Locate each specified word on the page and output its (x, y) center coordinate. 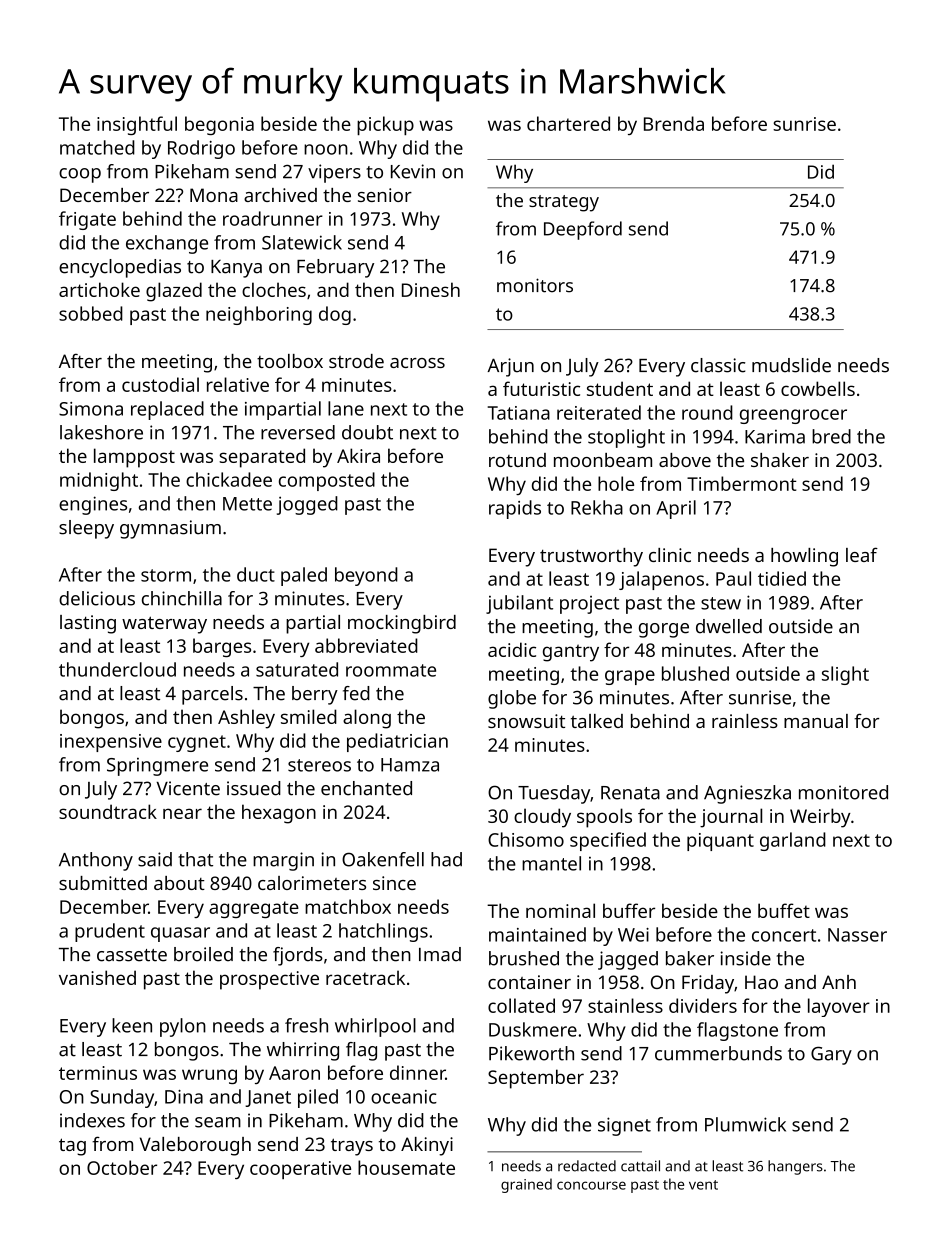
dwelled (729, 626)
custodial (160, 384)
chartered (568, 123)
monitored (843, 792)
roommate (391, 670)
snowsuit (526, 721)
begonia (219, 125)
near (182, 813)
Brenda (674, 123)
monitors (535, 285)
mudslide (791, 365)
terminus (98, 1073)
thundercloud (117, 669)
